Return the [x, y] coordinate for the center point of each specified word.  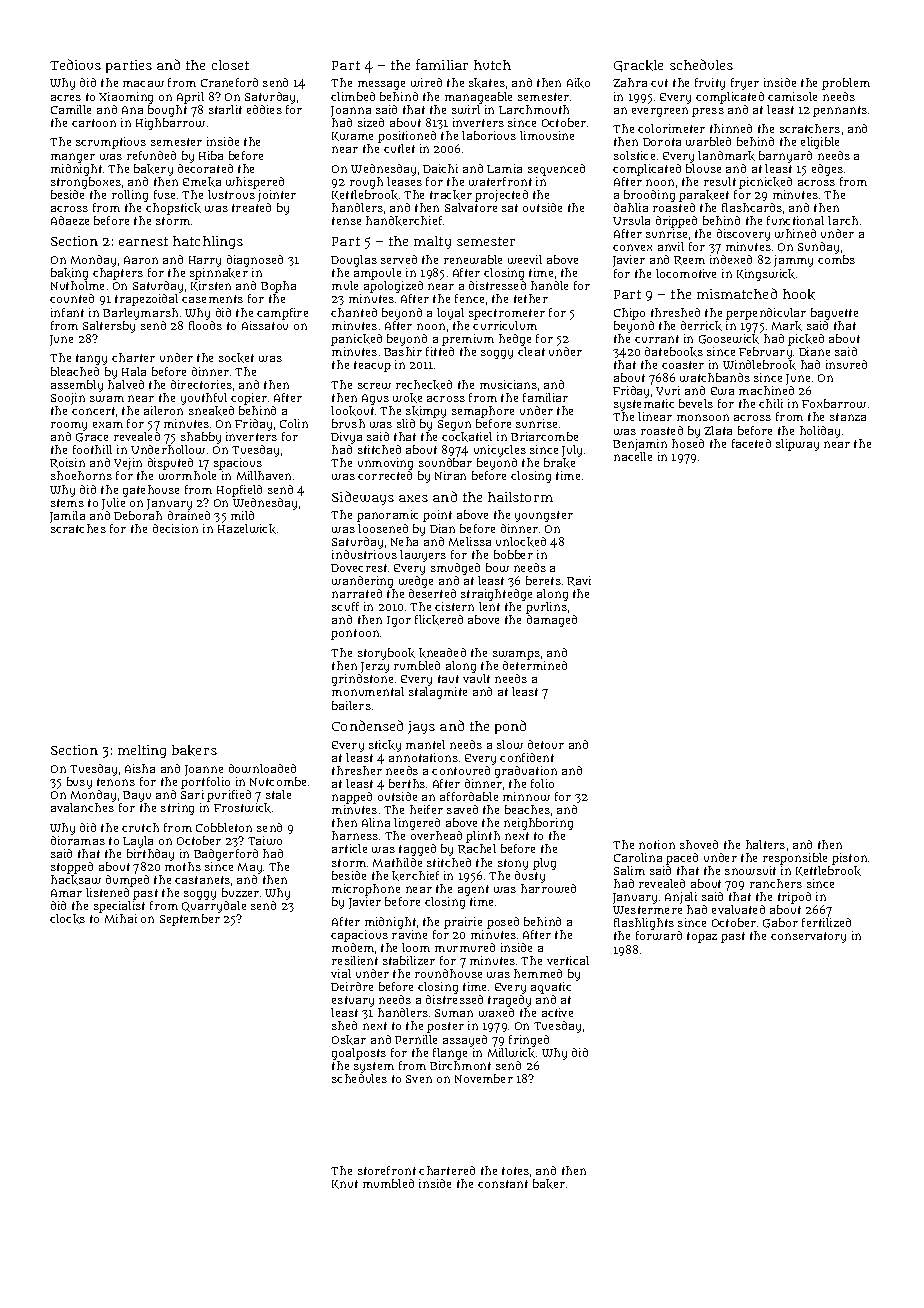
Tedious [75, 64]
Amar [66, 893]
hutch [492, 65]
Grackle [638, 66]
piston [849, 859]
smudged [455, 569]
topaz [702, 937]
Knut [345, 1184]
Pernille [416, 1039]
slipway [797, 445]
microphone [366, 890]
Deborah [138, 515]
